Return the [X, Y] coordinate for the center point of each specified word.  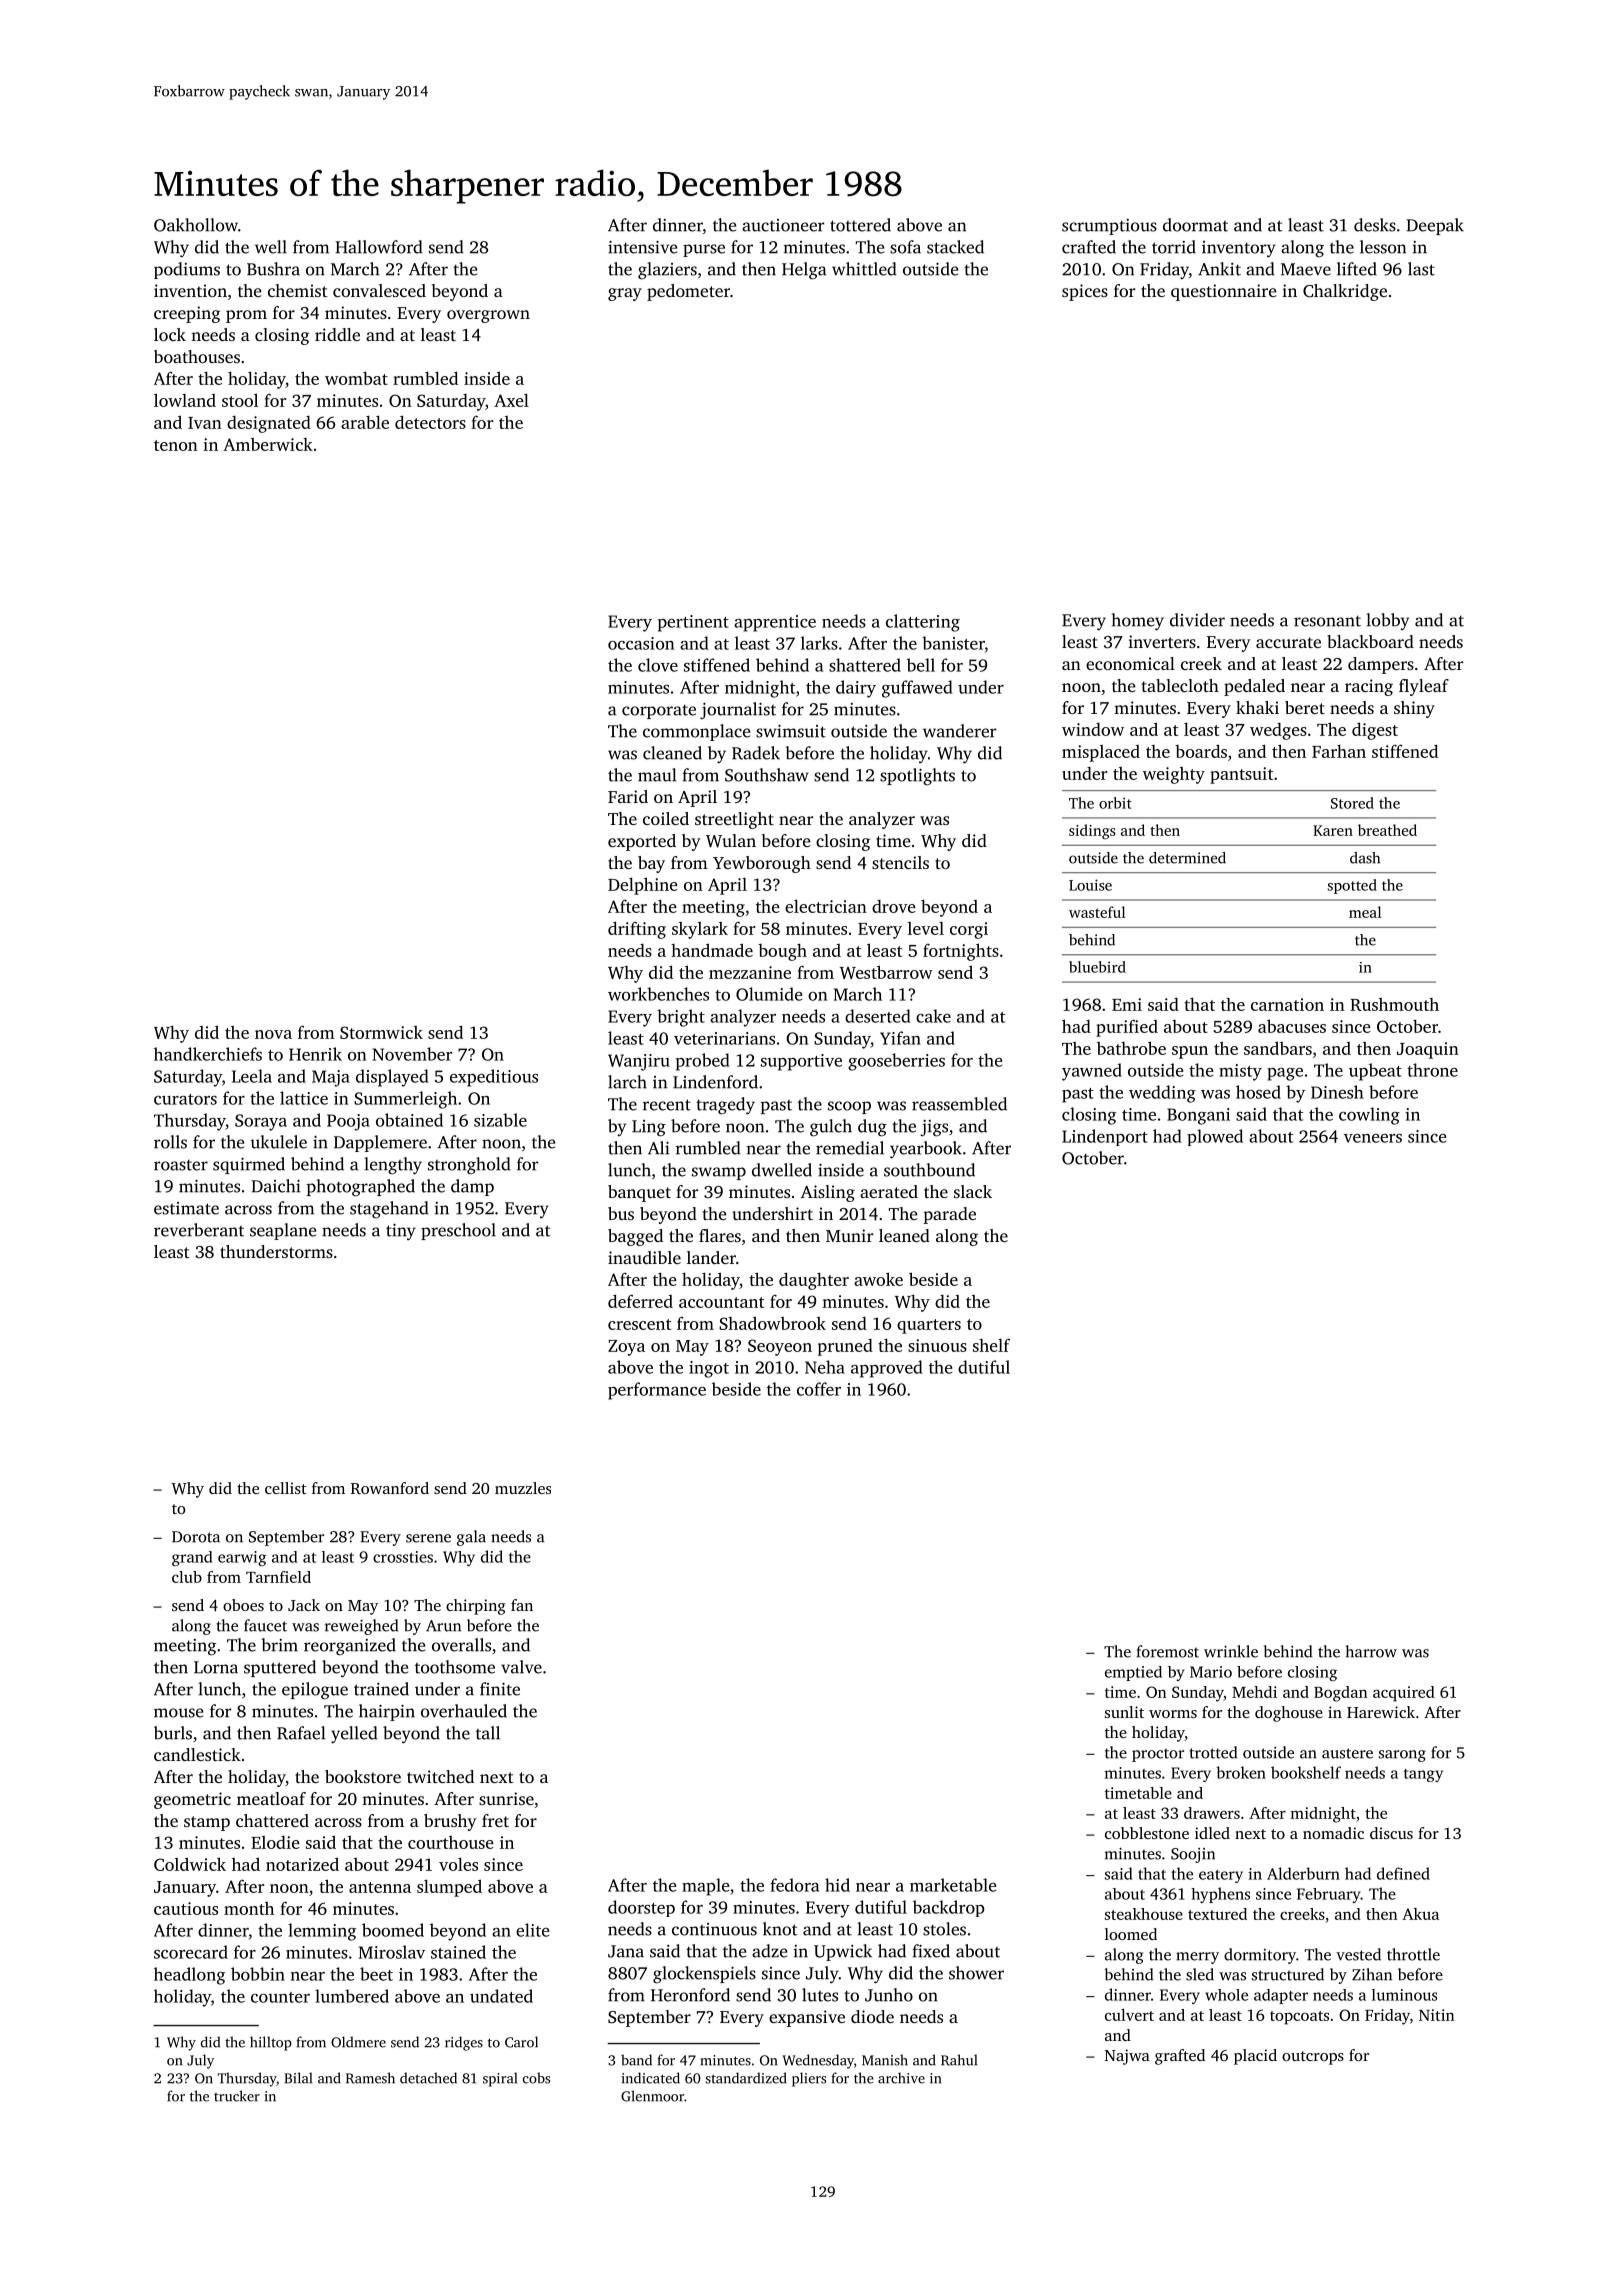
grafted [1180, 2057]
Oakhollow [196, 225]
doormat [1195, 225]
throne [1432, 1070]
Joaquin [1428, 1050]
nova [273, 1034]
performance [657, 1391]
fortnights [961, 952]
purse [704, 250]
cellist [286, 1488]
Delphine [643, 886]
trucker [237, 2096]
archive [901, 2078]
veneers [1373, 1138]
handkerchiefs [208, 1054]
